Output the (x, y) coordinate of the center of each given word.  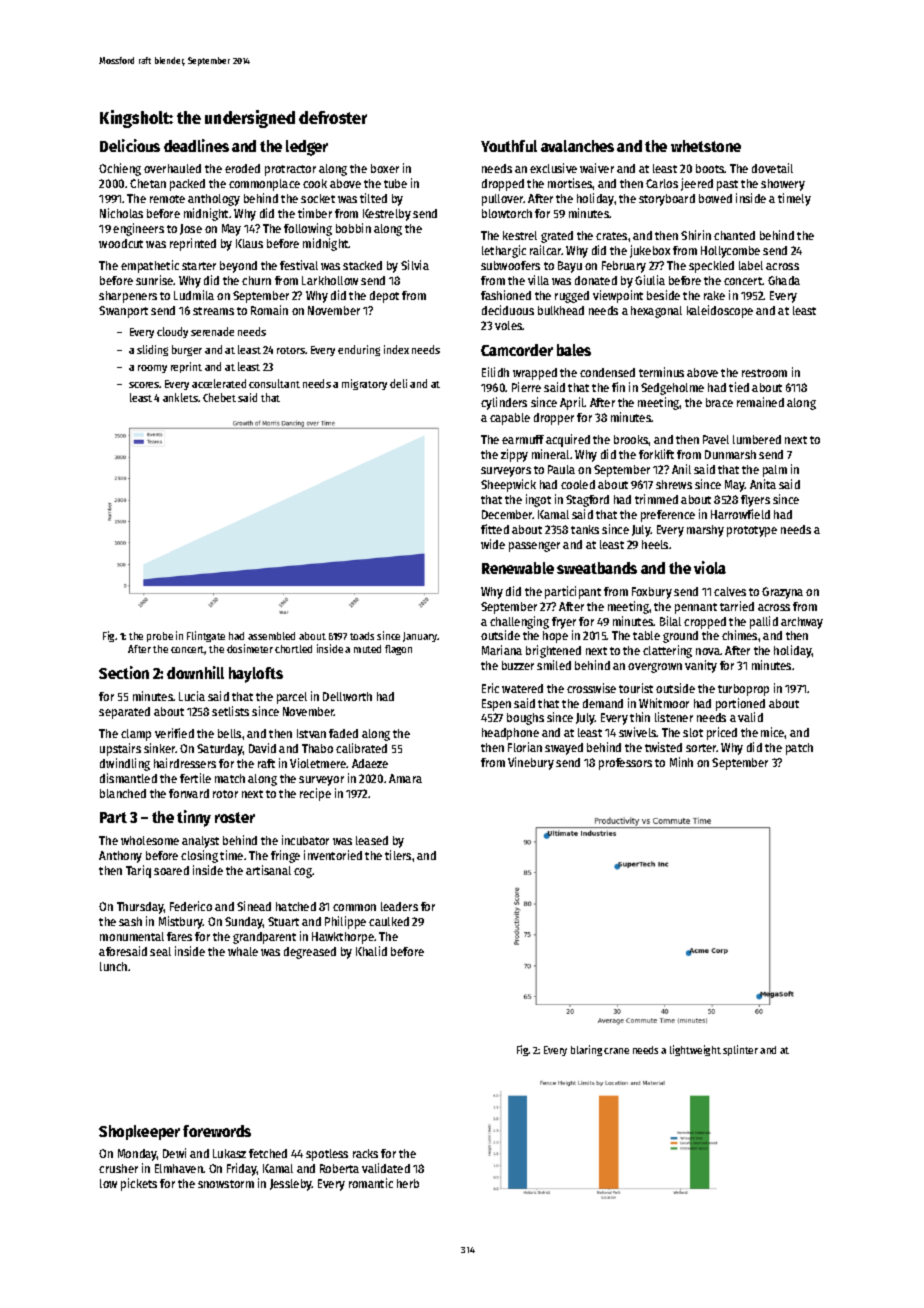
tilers (398, 855)
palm (775, 471)
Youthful (509, 146)
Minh (681, 762)
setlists (230, 711)
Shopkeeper (139, 1132)
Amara (405, 778)
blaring (586, 1050)
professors (625, 764)
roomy (152, 369)
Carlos (662, 183)
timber (315, 213)
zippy (514, 455)
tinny (194, 818)
